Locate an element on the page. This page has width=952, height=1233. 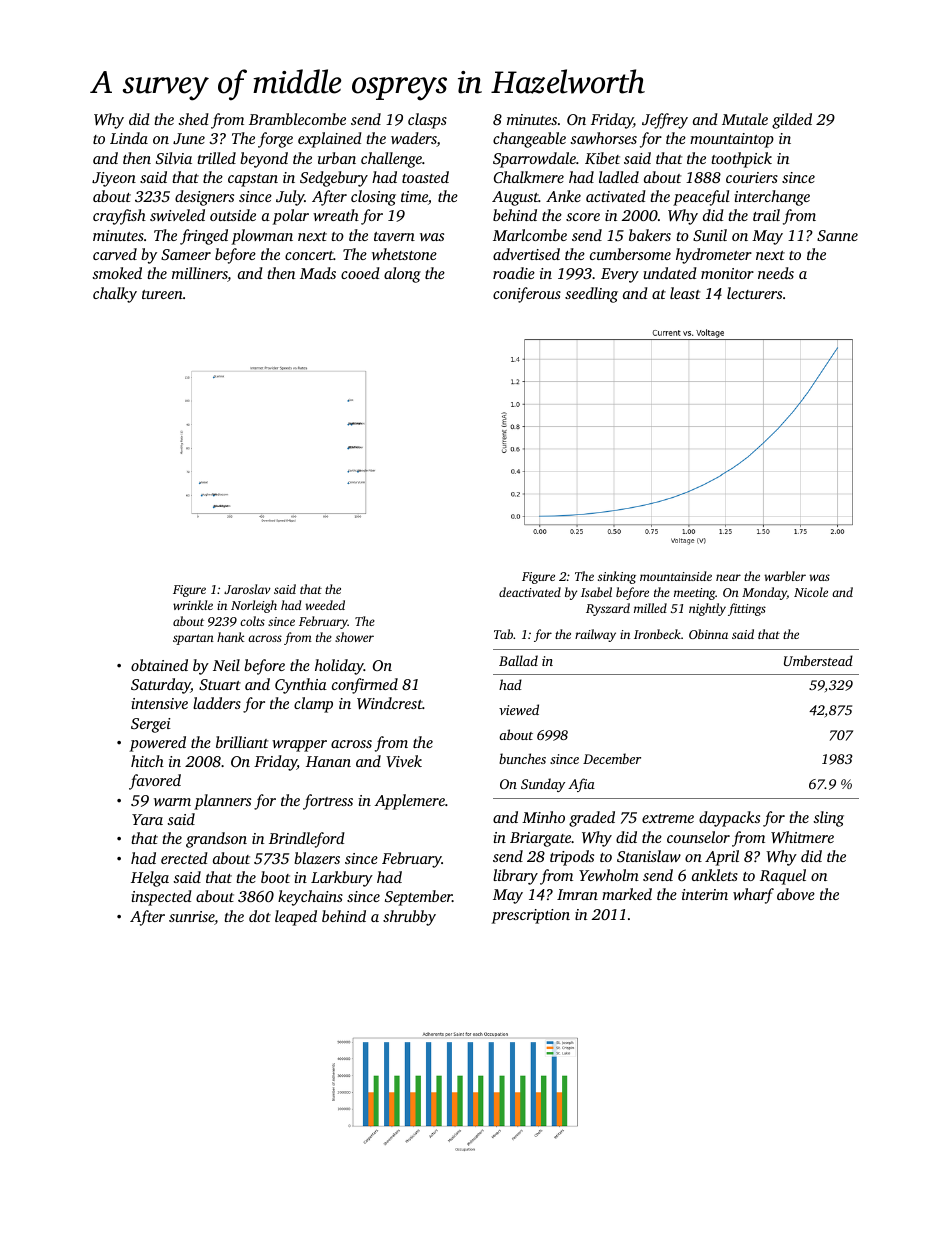
Whitmere is located at coordinates (802, 837).
